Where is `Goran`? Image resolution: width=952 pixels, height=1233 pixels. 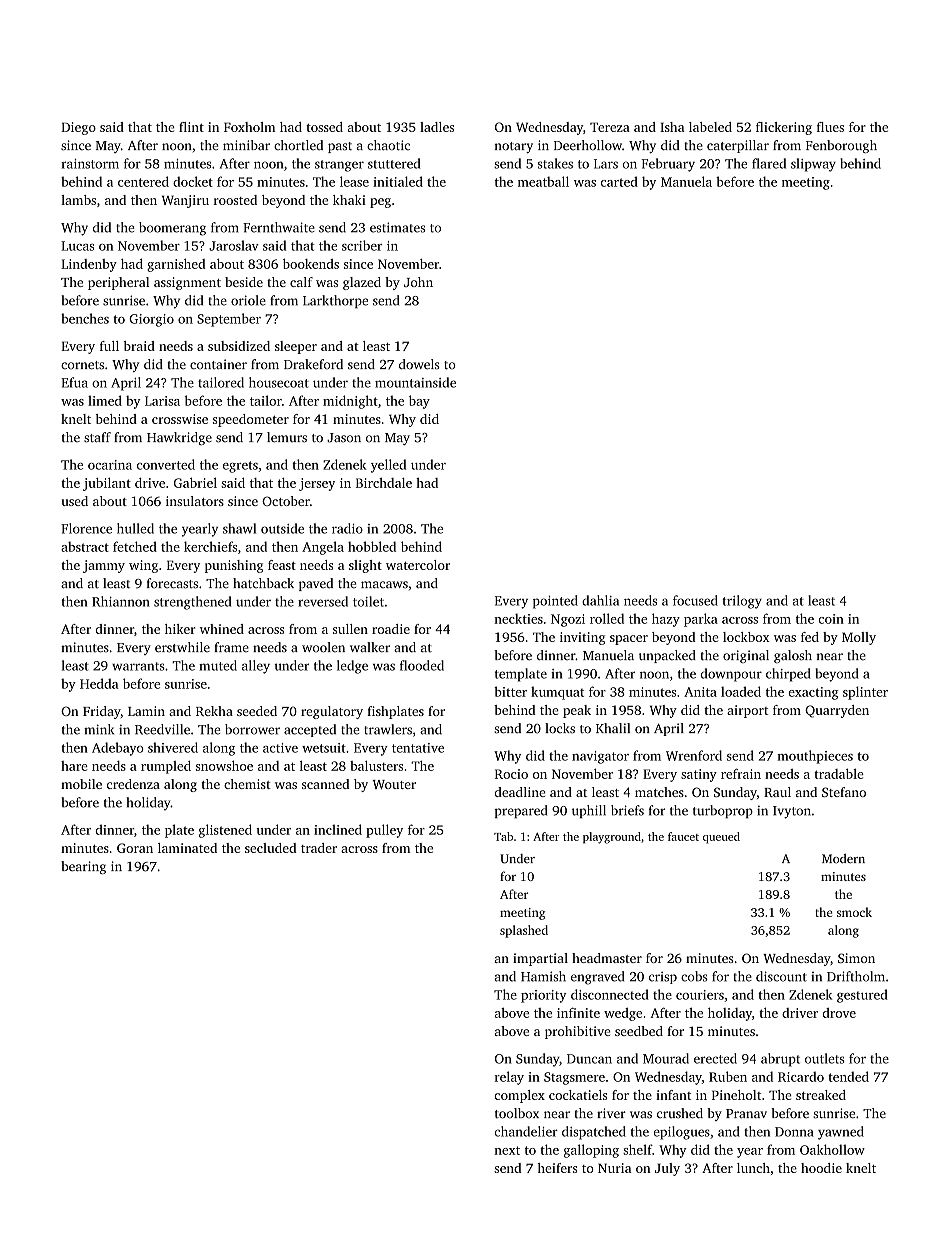 Goran is located at coordinates (135, 848).
